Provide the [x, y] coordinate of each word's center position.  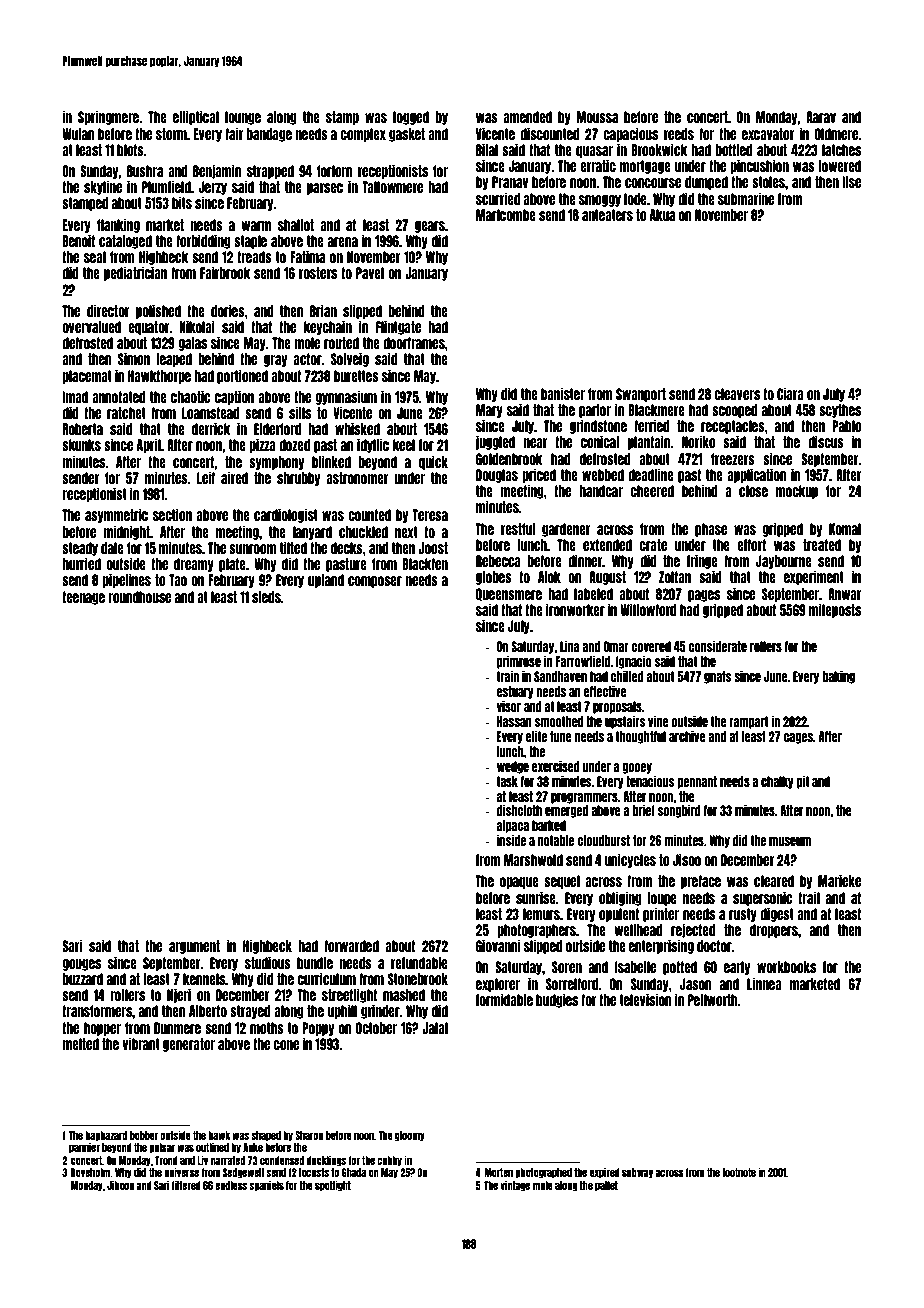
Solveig [350, 359]
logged [411, 118]
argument [194, 947]
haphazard [106, 1136]
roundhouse [139, 597]
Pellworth [713, 1000]
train [508, 676]
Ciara [790, 393]
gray [275, 361]
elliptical [196, 117]
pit [803, 782]
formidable [504, 999]
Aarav [821, 117]
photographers [536, 931]
